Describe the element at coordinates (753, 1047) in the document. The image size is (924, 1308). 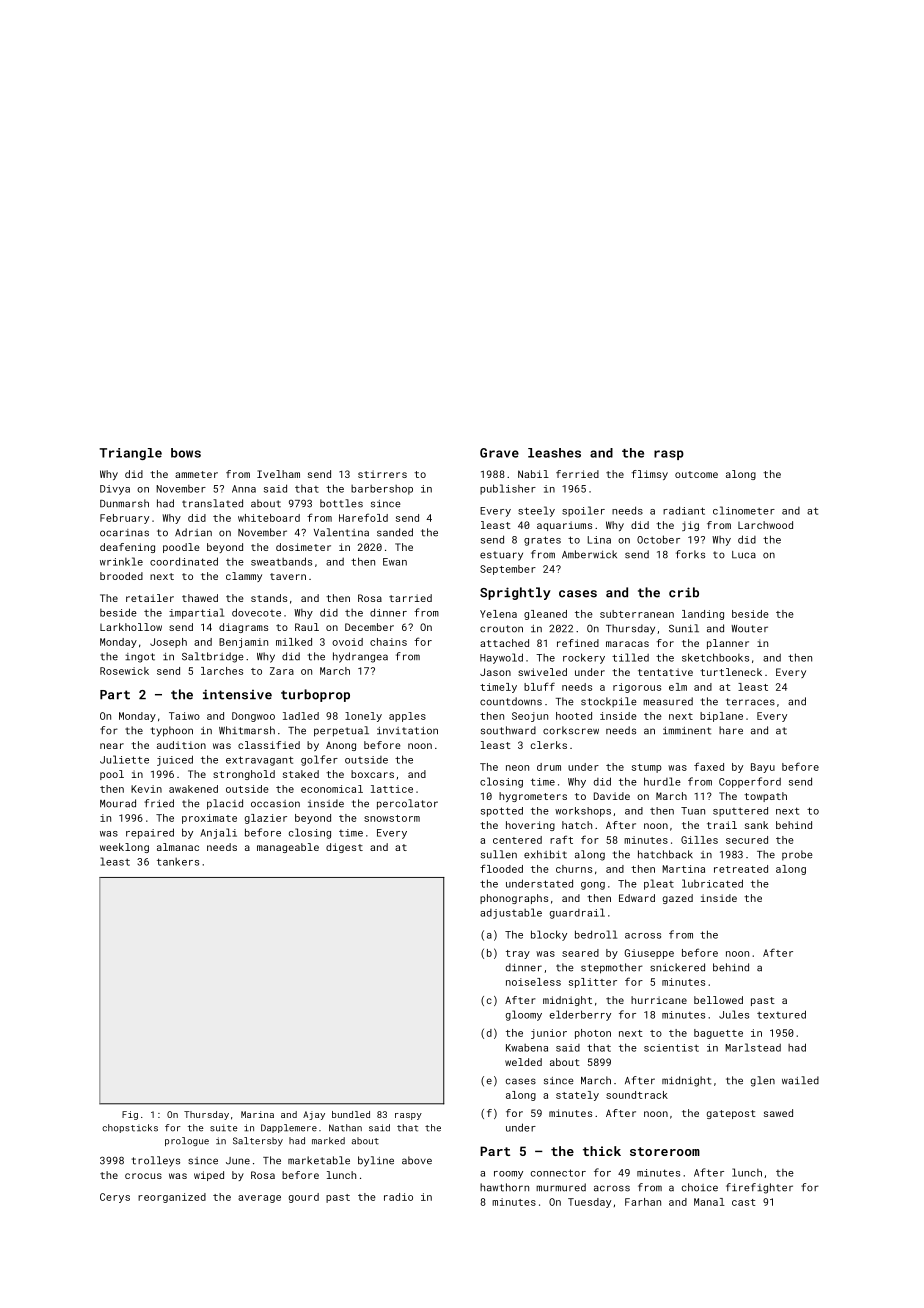
I see `Marlstead` at that location.
